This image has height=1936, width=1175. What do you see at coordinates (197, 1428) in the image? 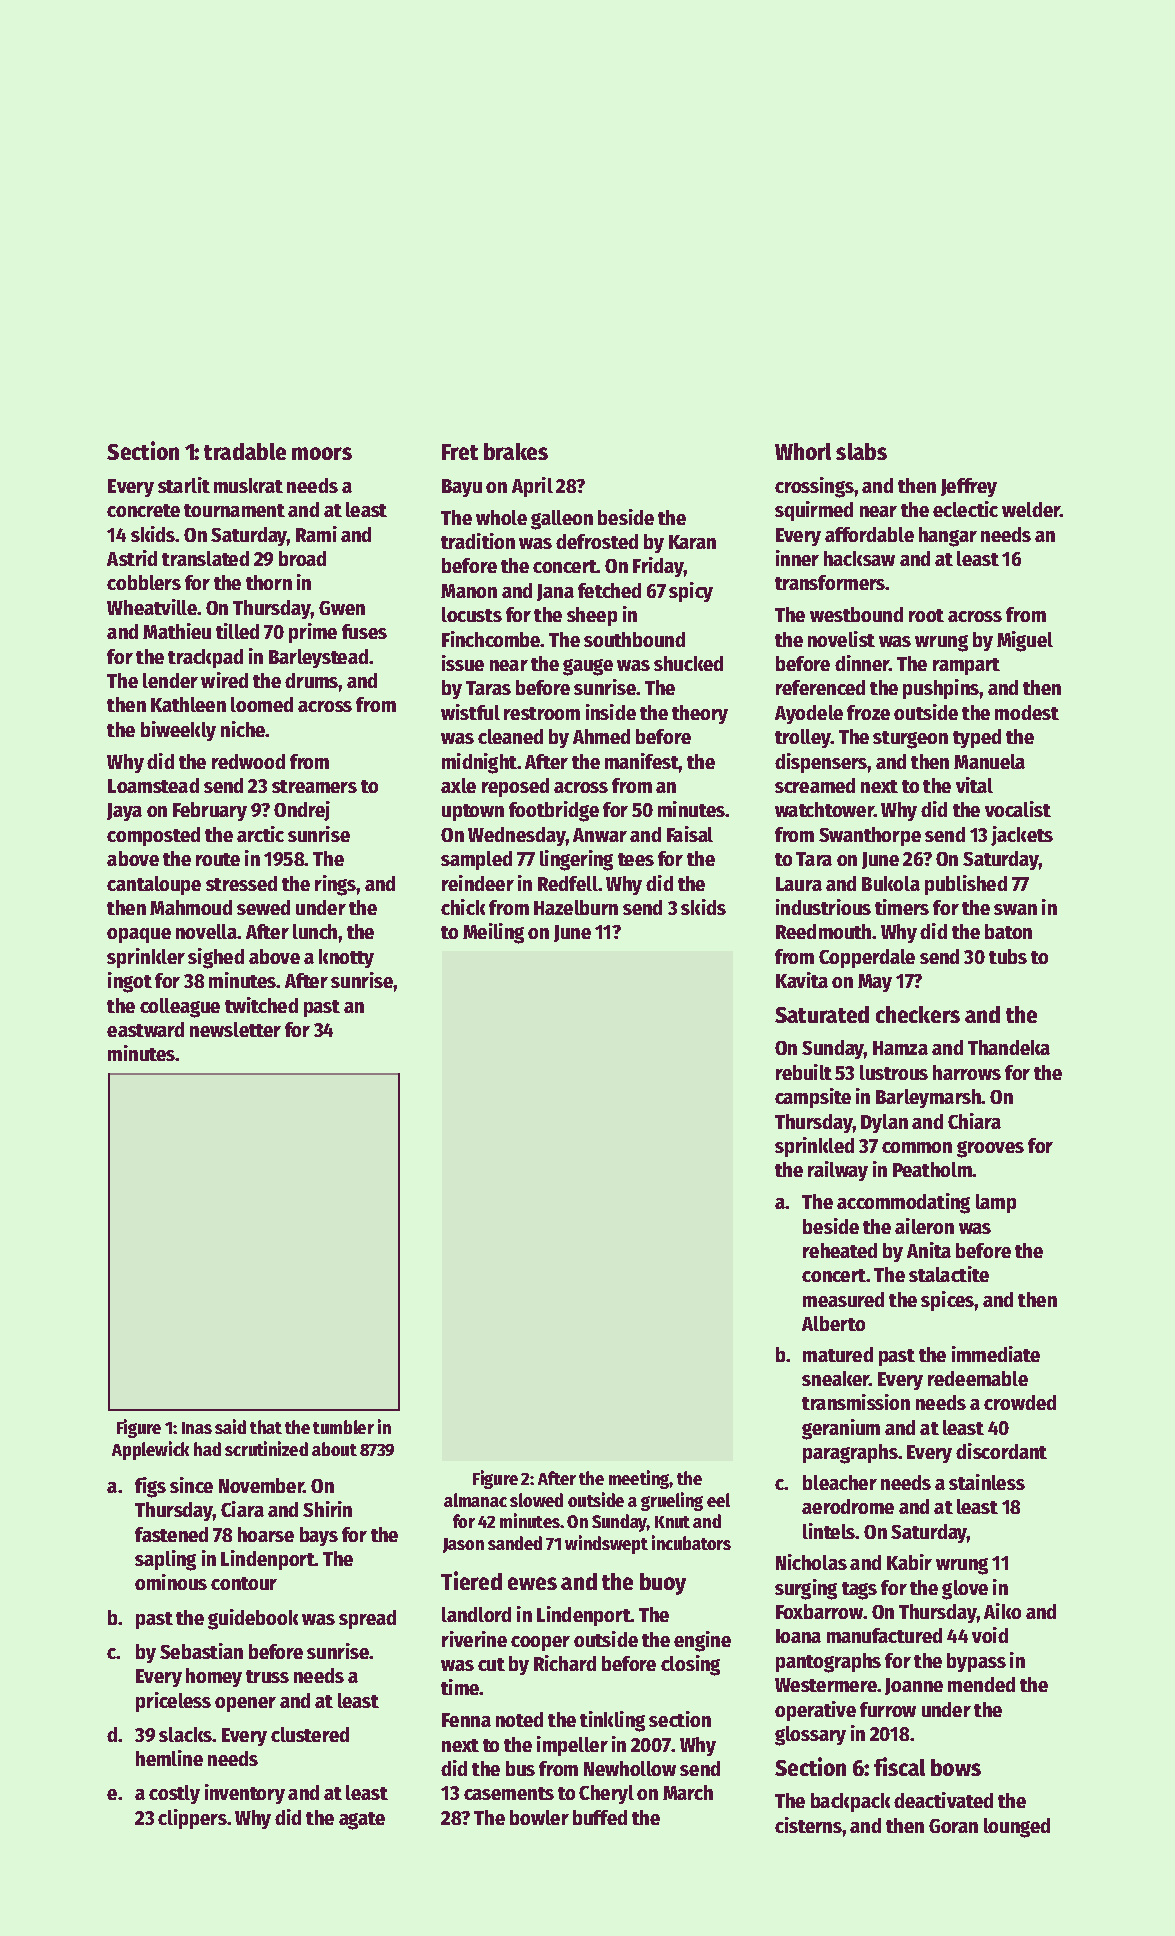
I see `Inas` at bounding box center [197, 1428].
